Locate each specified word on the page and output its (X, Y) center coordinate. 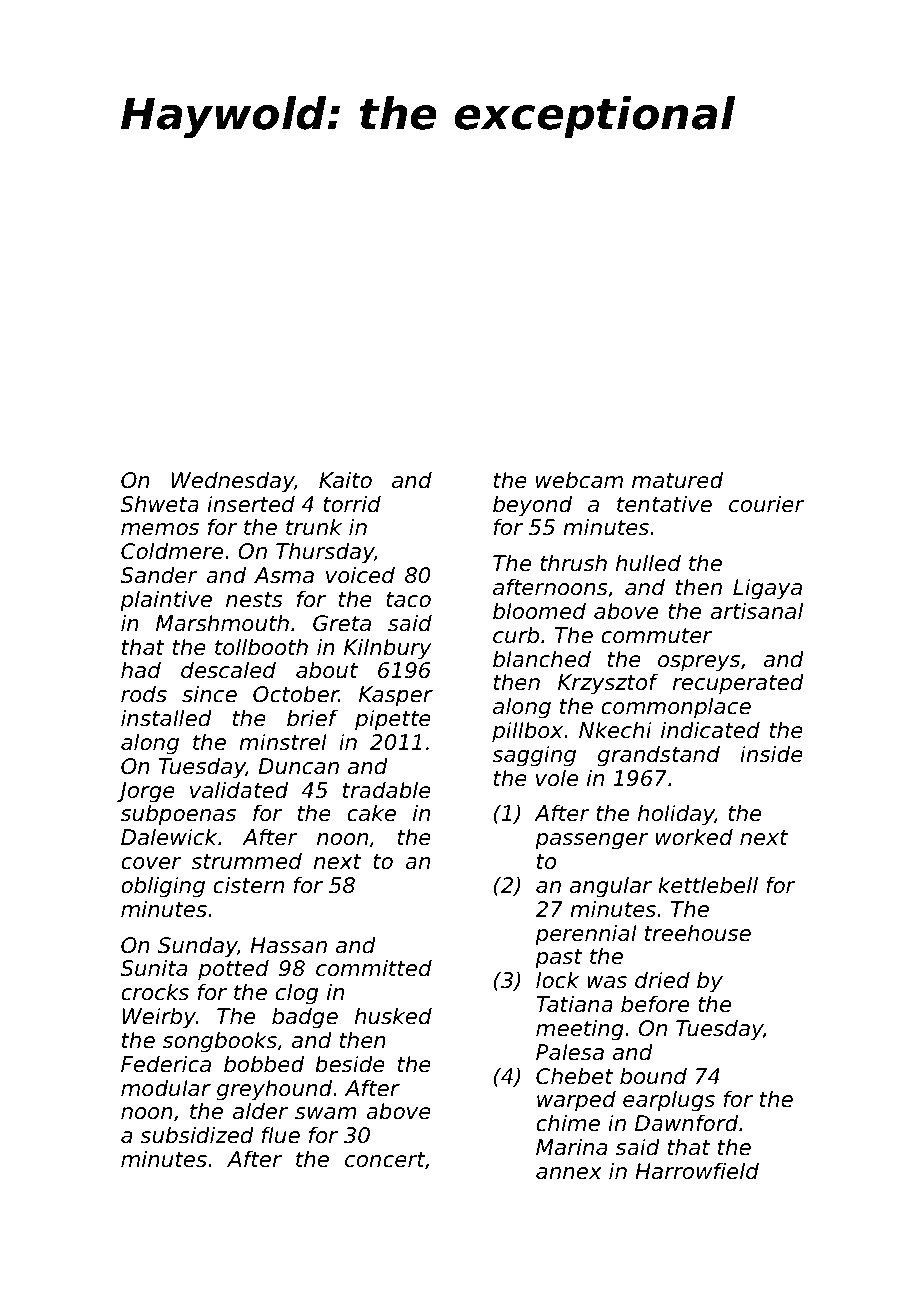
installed (166, 718)
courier (767, 504)
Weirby (159, 1018)
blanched (542, 659)
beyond (532, 506)
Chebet (574, 1076)
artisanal (757, 611)
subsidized (197, 1135)
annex (569, 1173)
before (655, 1004)
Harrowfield (697, 1171)
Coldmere (172, 551)
